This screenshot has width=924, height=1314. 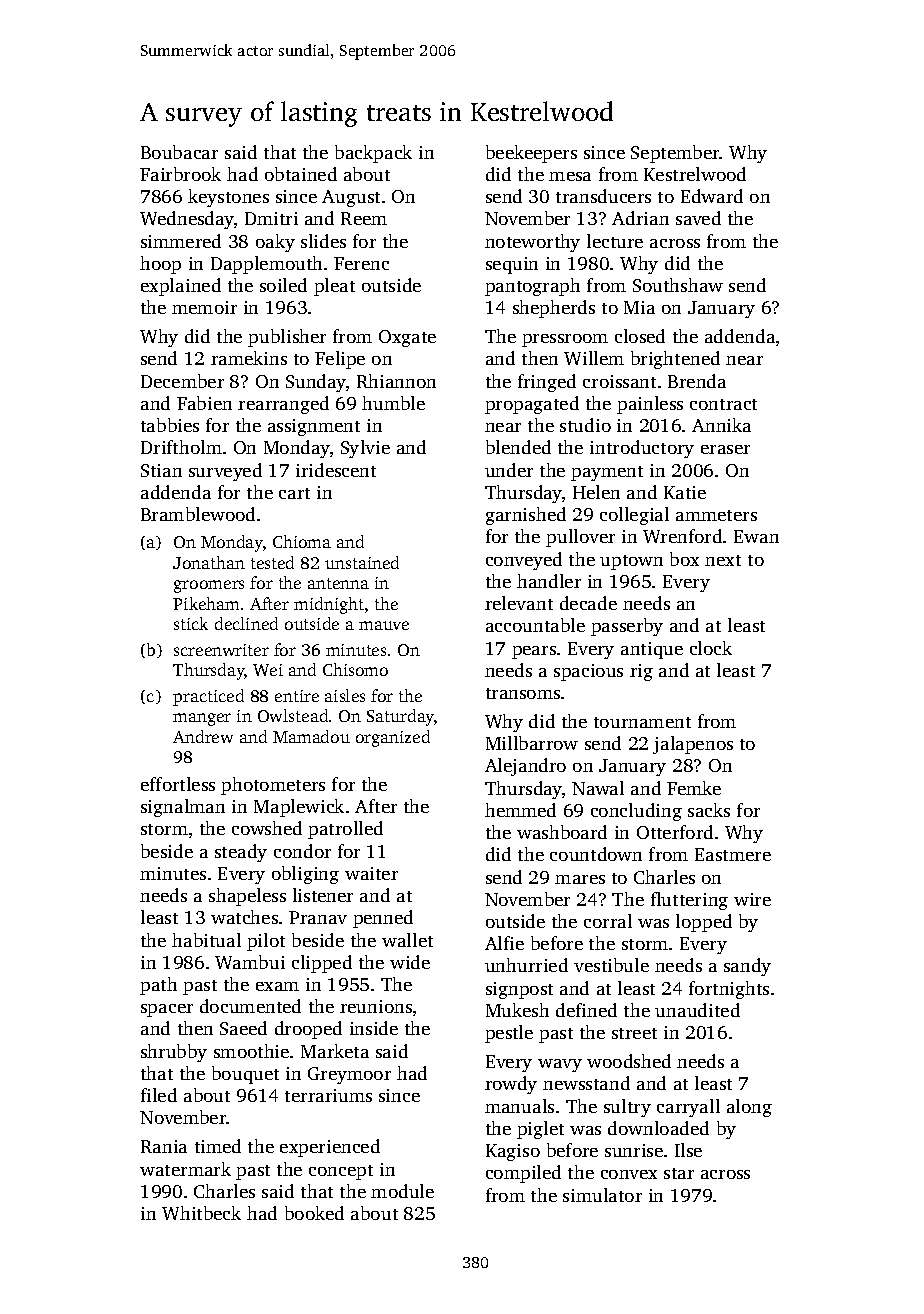 I want to click on next, so click(x=723, y=560).
